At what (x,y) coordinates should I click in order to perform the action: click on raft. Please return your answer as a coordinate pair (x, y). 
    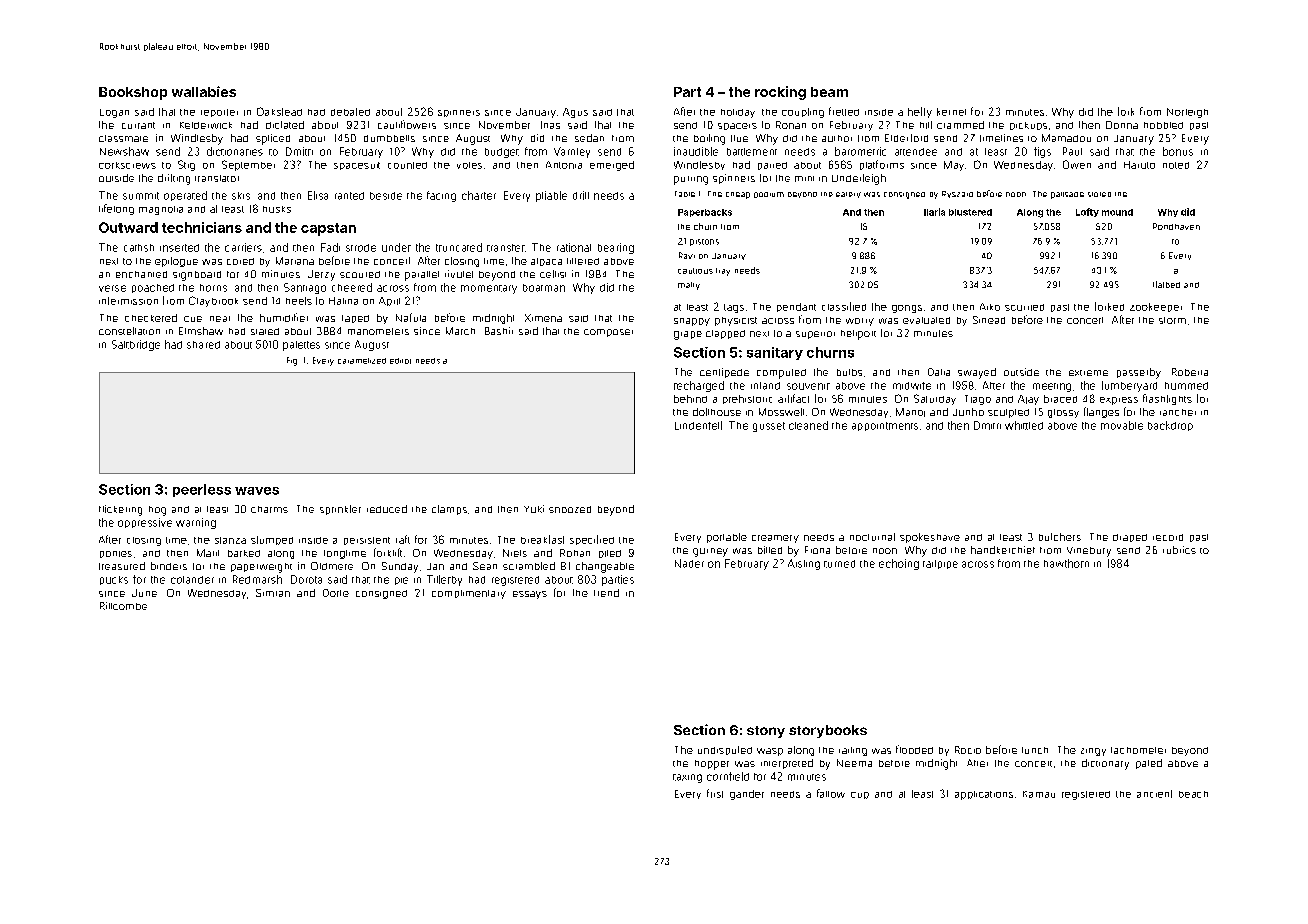
    Looking at the image, I should click on (403, 539).
